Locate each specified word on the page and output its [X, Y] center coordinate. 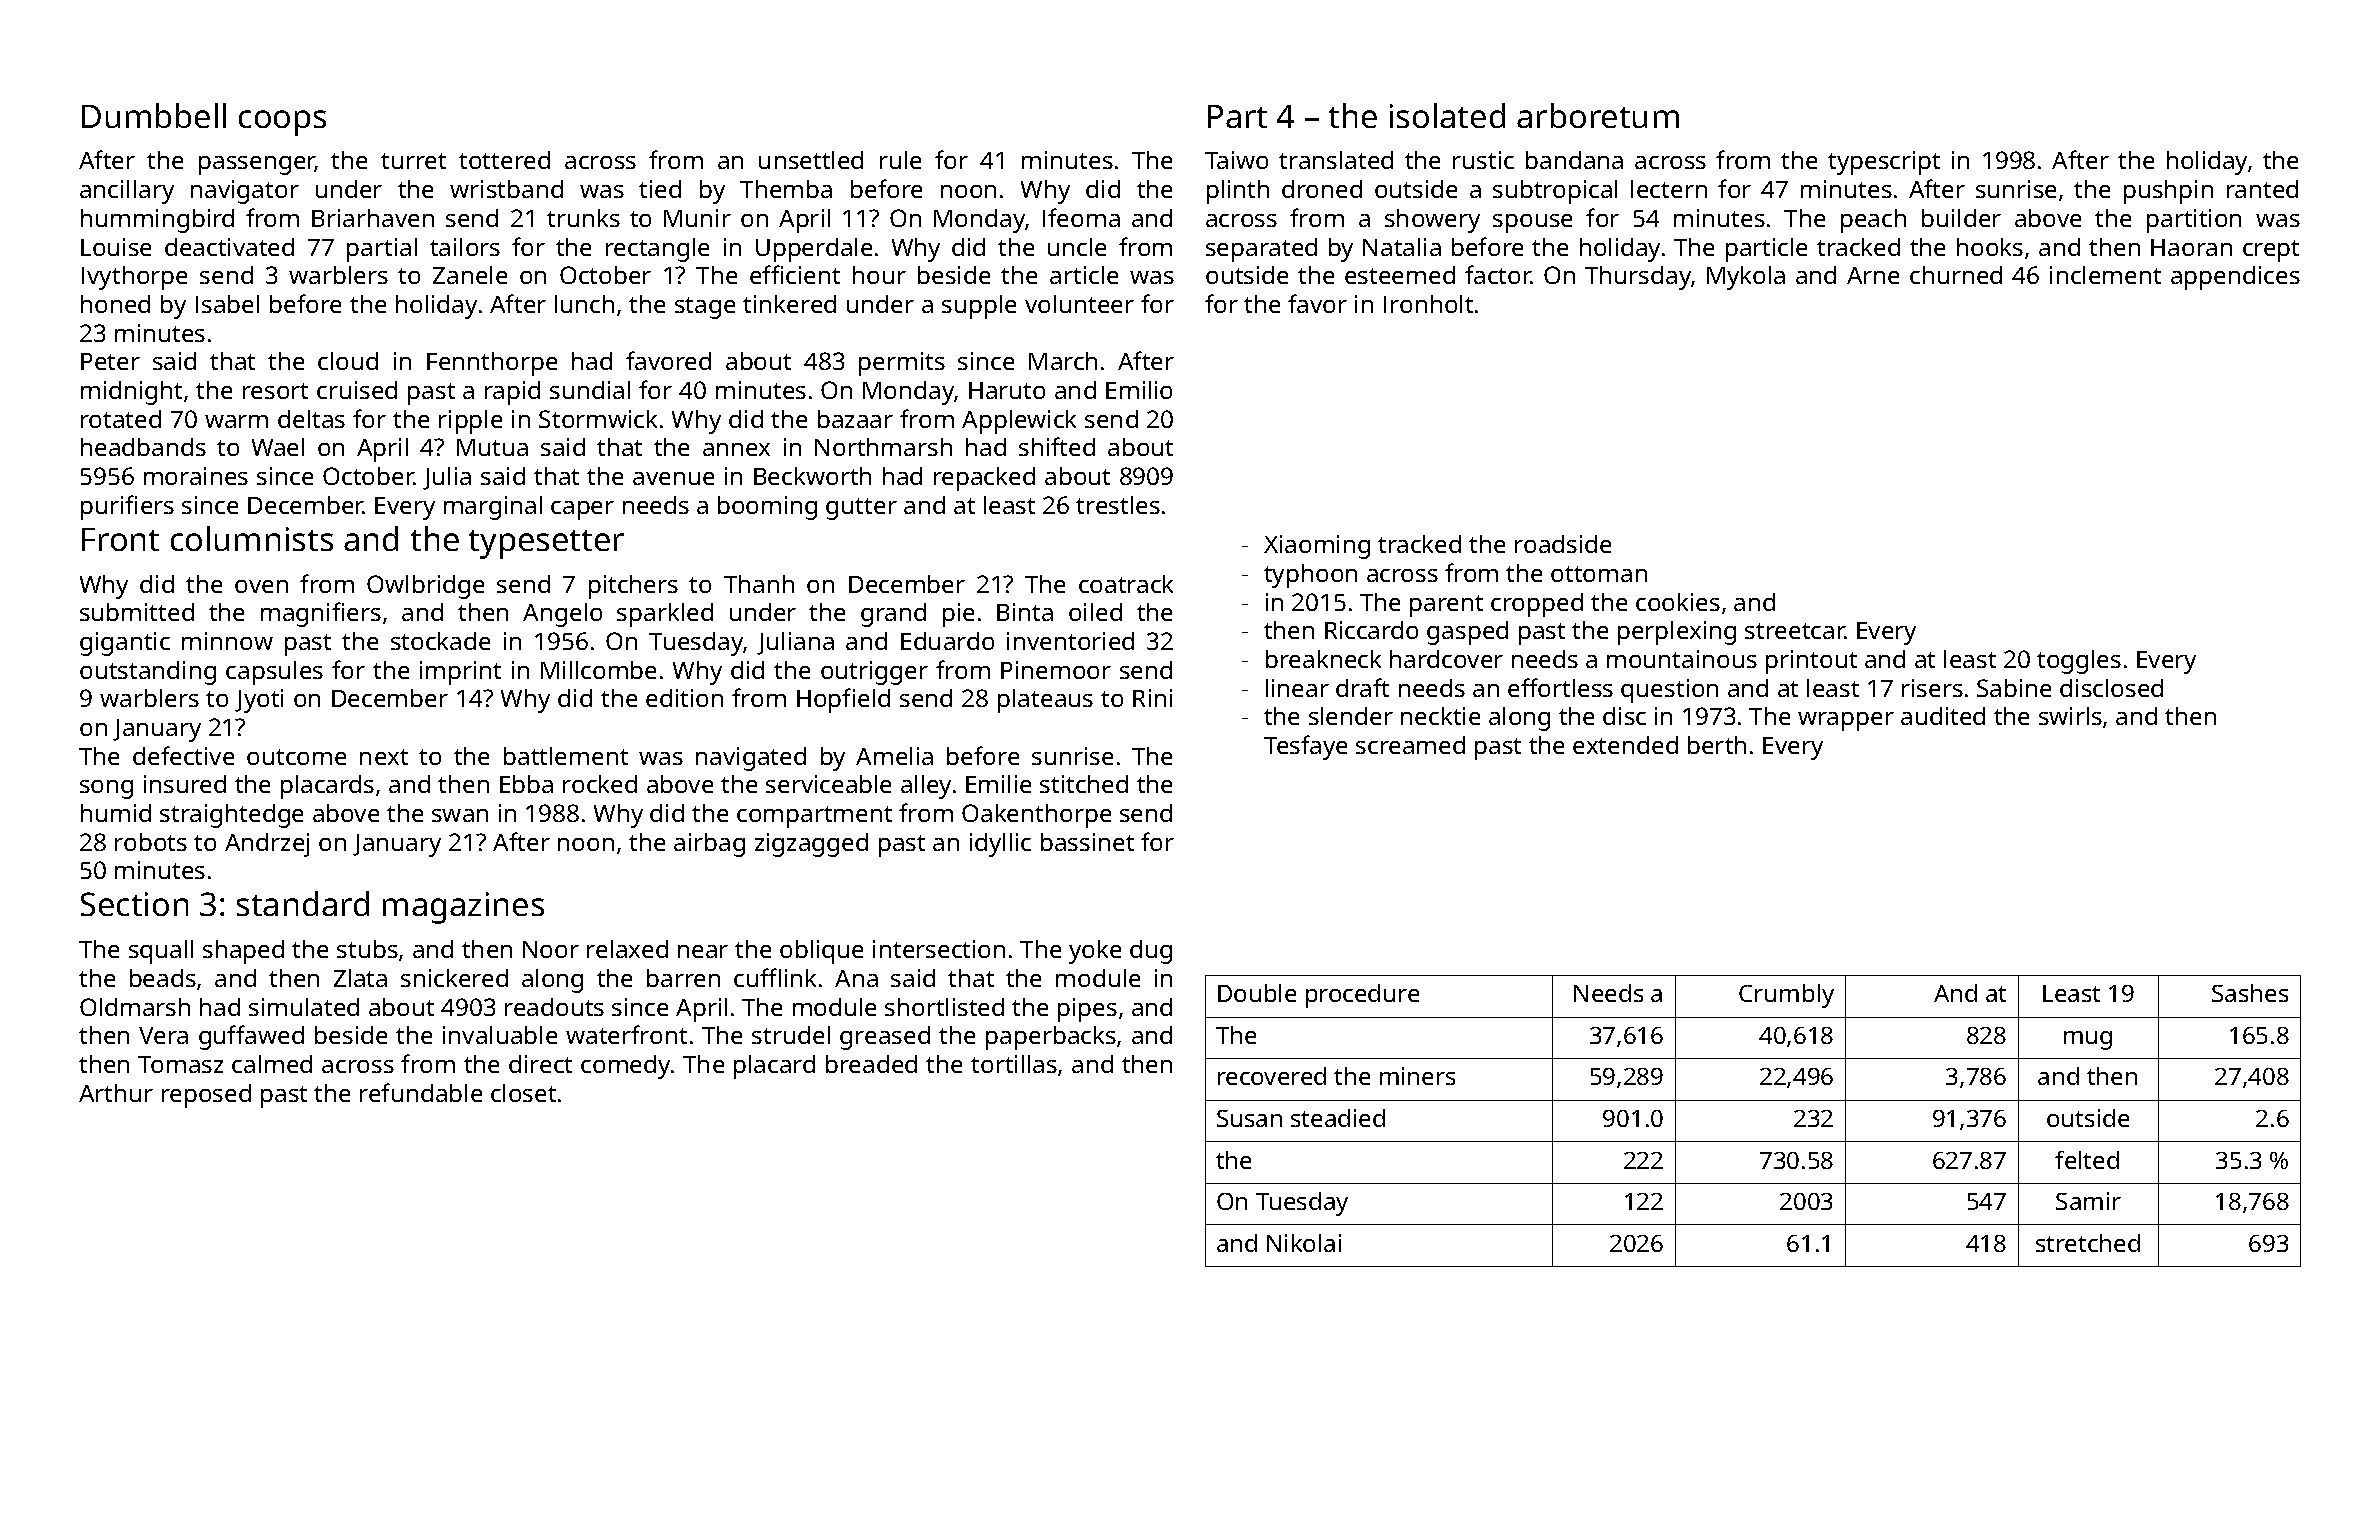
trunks [583, 218]
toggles [2079, 662]
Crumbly [1786, 996]
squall [161, 952]
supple [979, 307]
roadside [1563, 544]
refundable [421, 1092]
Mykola [1746, 278]
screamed [1410, 745]
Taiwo [1236, 160]
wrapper [1846, 721]
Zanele [470, 275]
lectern [1669, 189]
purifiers [127, 507]
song [106, 789]
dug [1151, 952]
